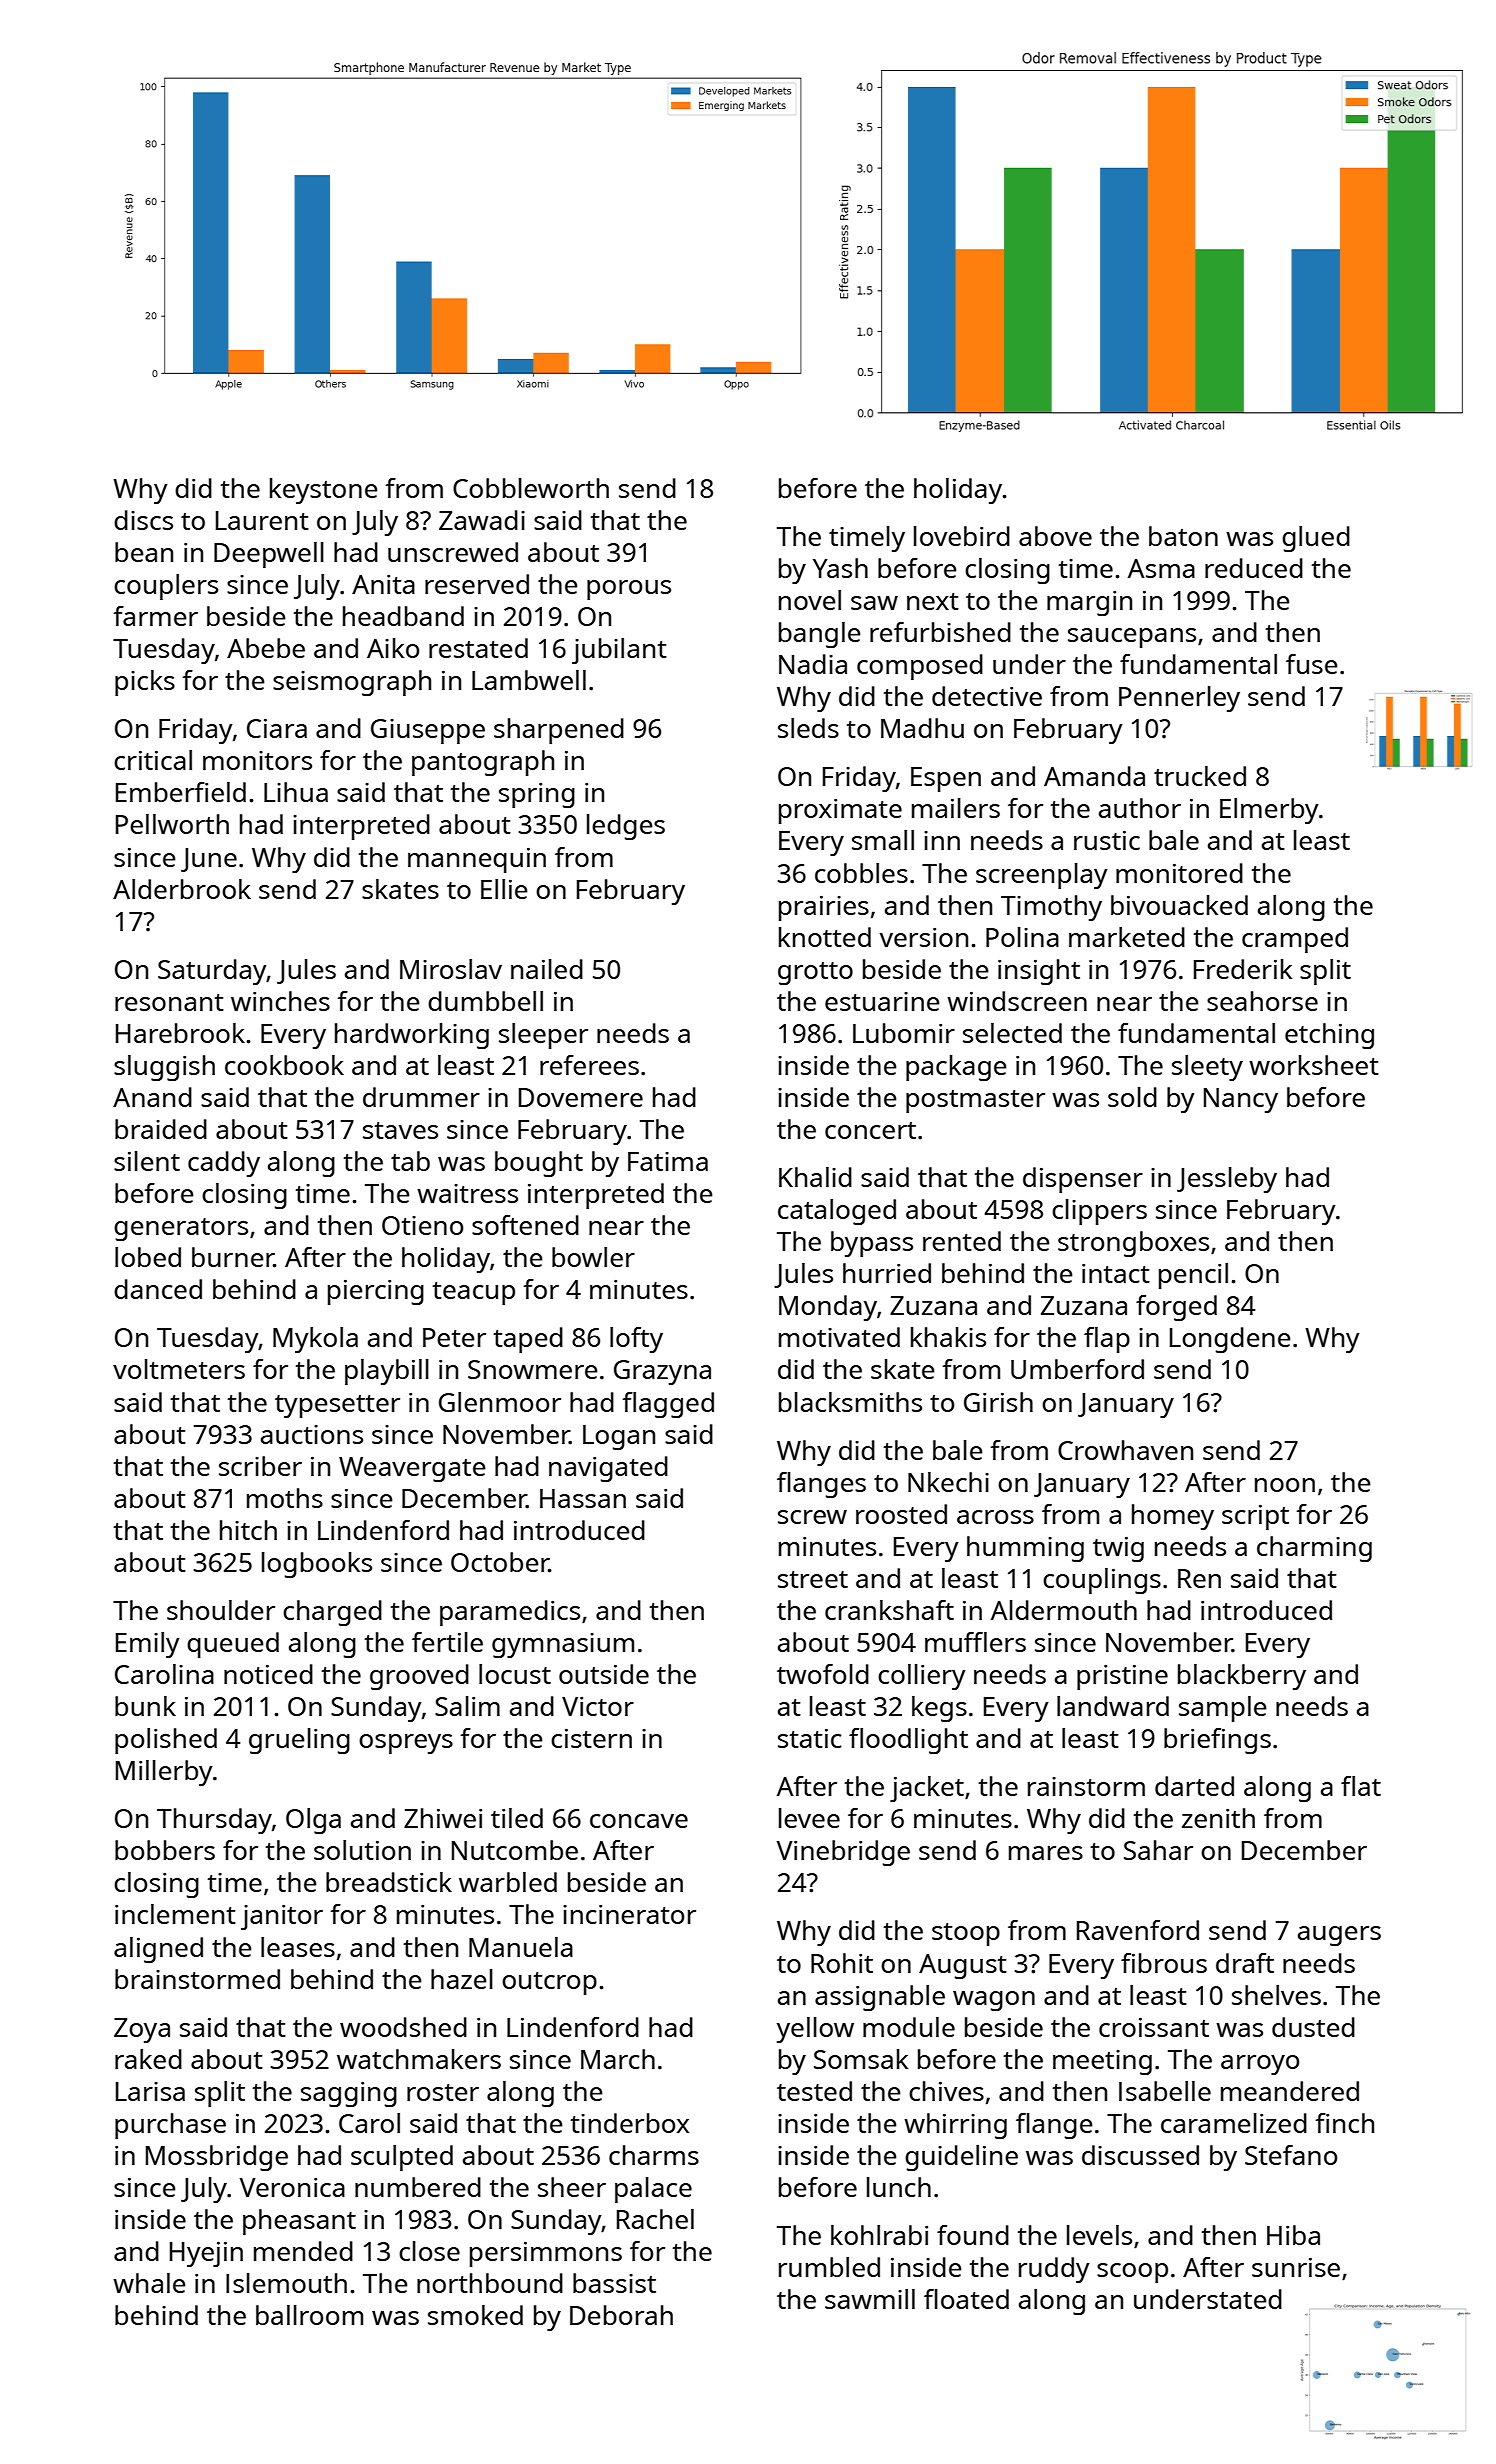 Image resolution: width=1496 pixels, height=2464 pixels. I want to click on blackberry, so click(1242, 1677).
